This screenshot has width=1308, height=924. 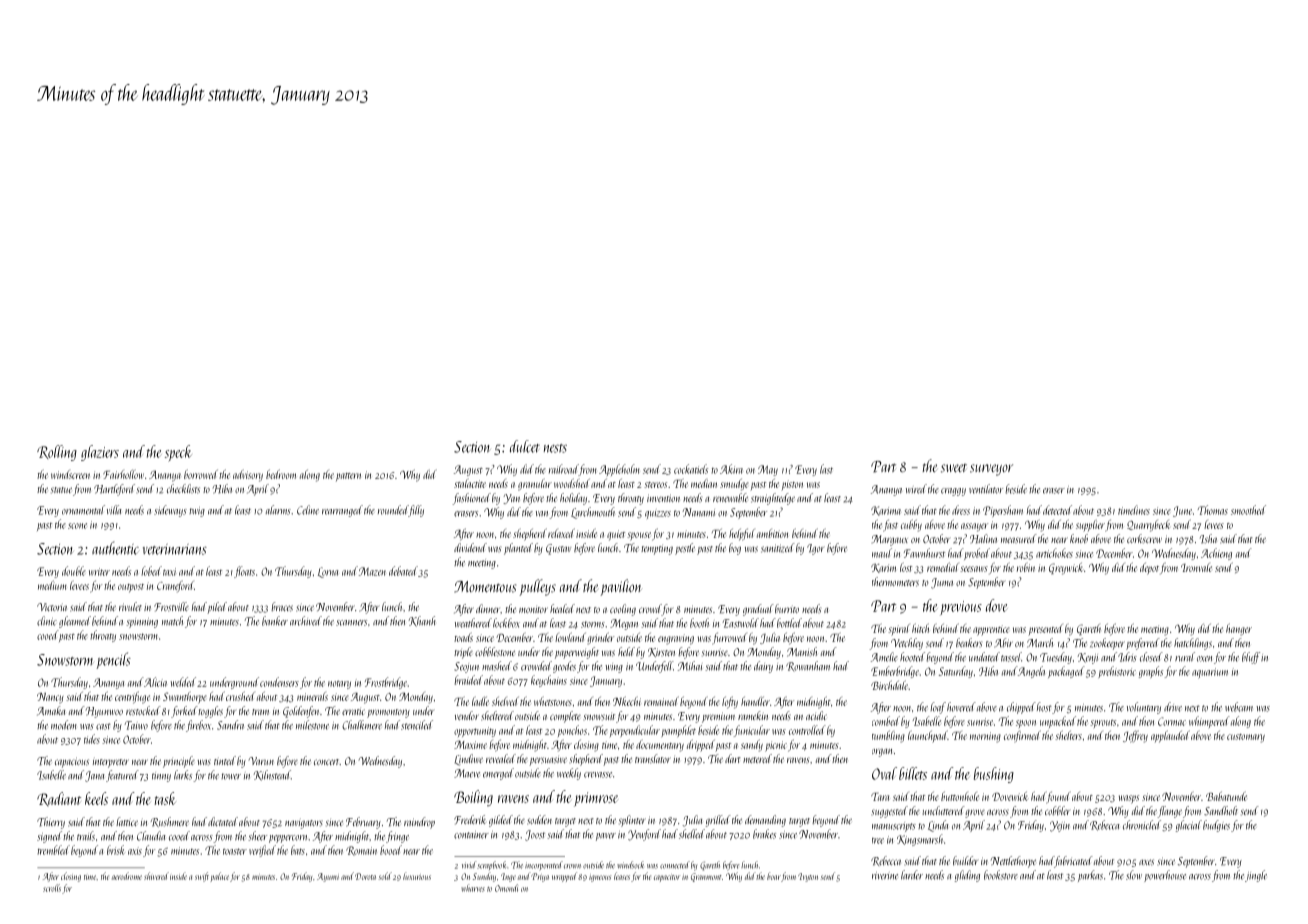 What do you see at coordinates (473, 623) in the screenshot?
I see `weathered` at bounding box center [473, 623].
